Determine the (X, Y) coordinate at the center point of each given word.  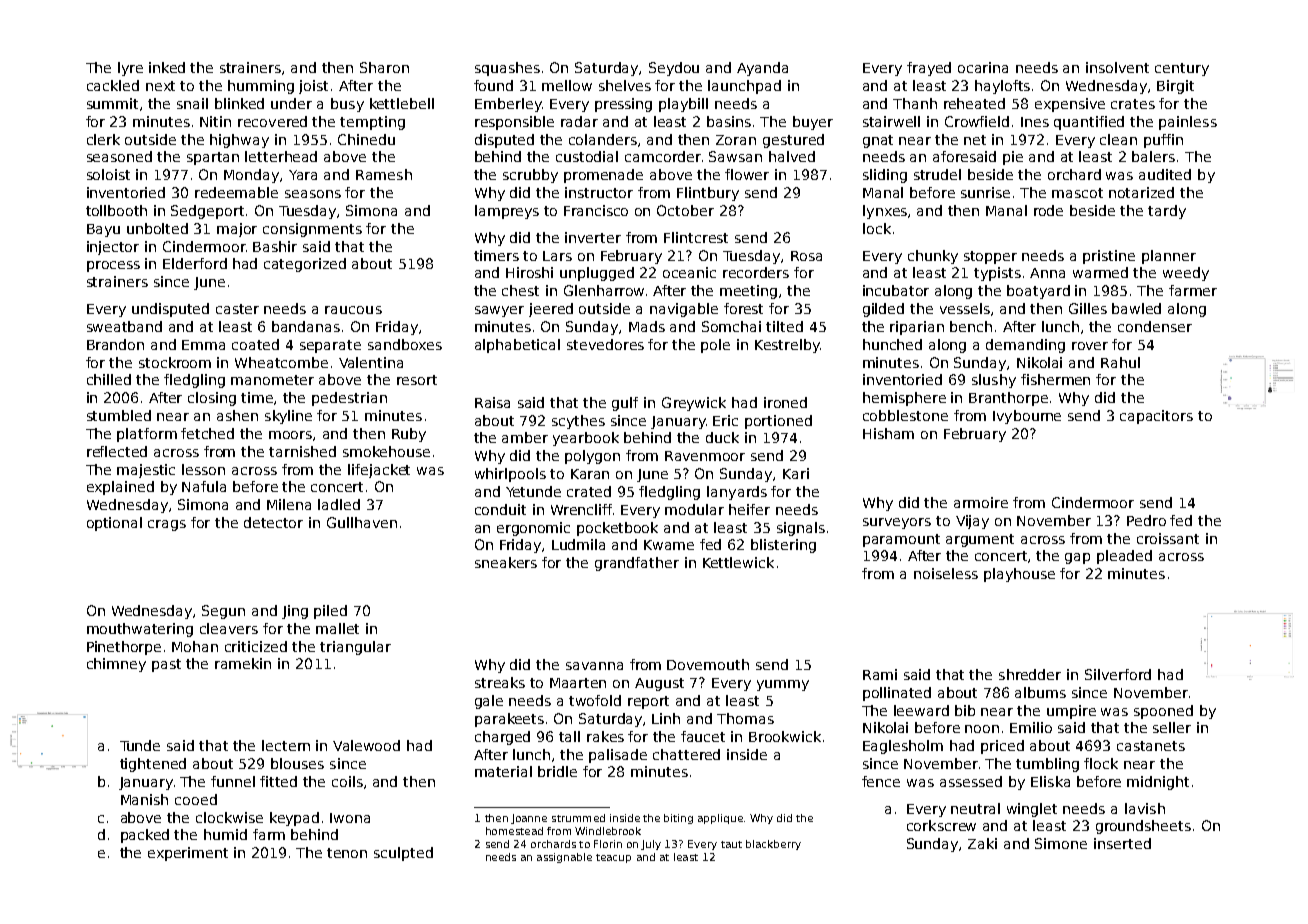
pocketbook (617, 529)
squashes (507, 69)
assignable (564, 858)
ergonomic (533, 529)
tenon (347, 853)
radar (579, 121)
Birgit (1175, 87)
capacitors (1156, 417)
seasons (313, 194)
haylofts (1002, 87)
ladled (339, 504)
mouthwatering (140, 630)
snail (192, 103)
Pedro (1146, 520)
